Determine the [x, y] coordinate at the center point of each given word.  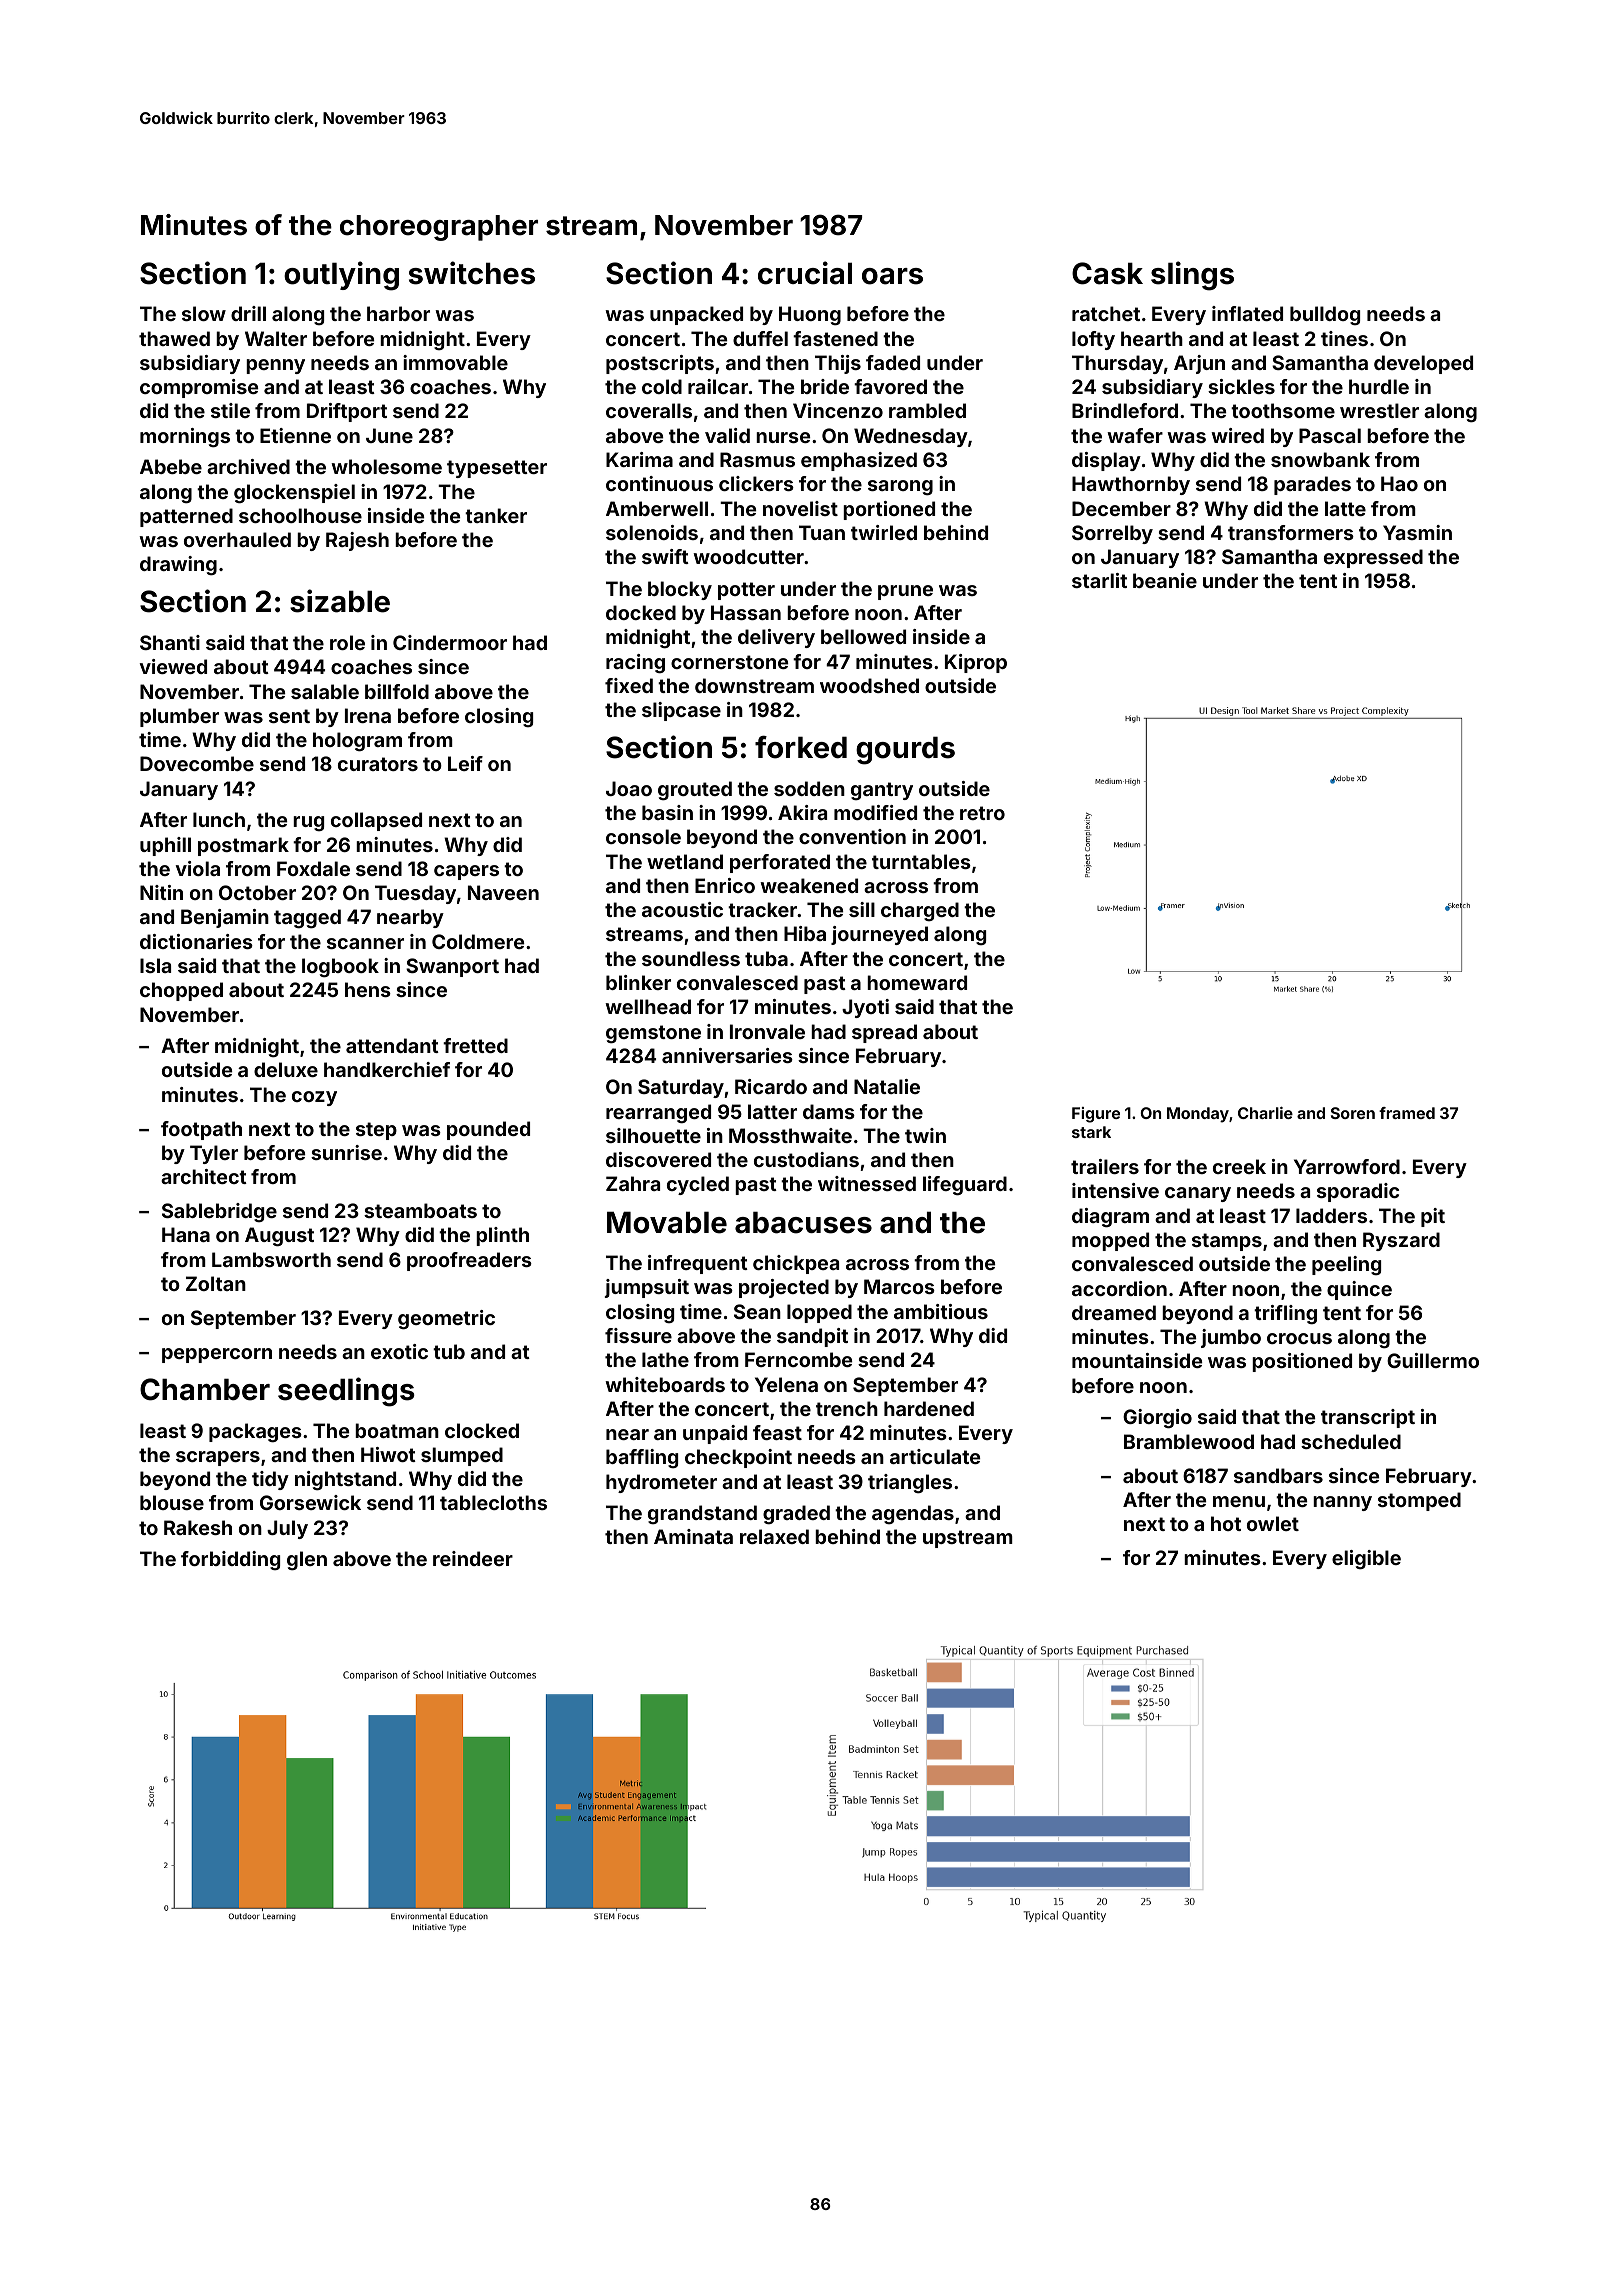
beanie [1165, 580]
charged [920, 911]
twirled [884, 532]
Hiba [805, 933]
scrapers [218, 1458]
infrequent [698, 1264]
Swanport [452, 967]
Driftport [347, 412]
